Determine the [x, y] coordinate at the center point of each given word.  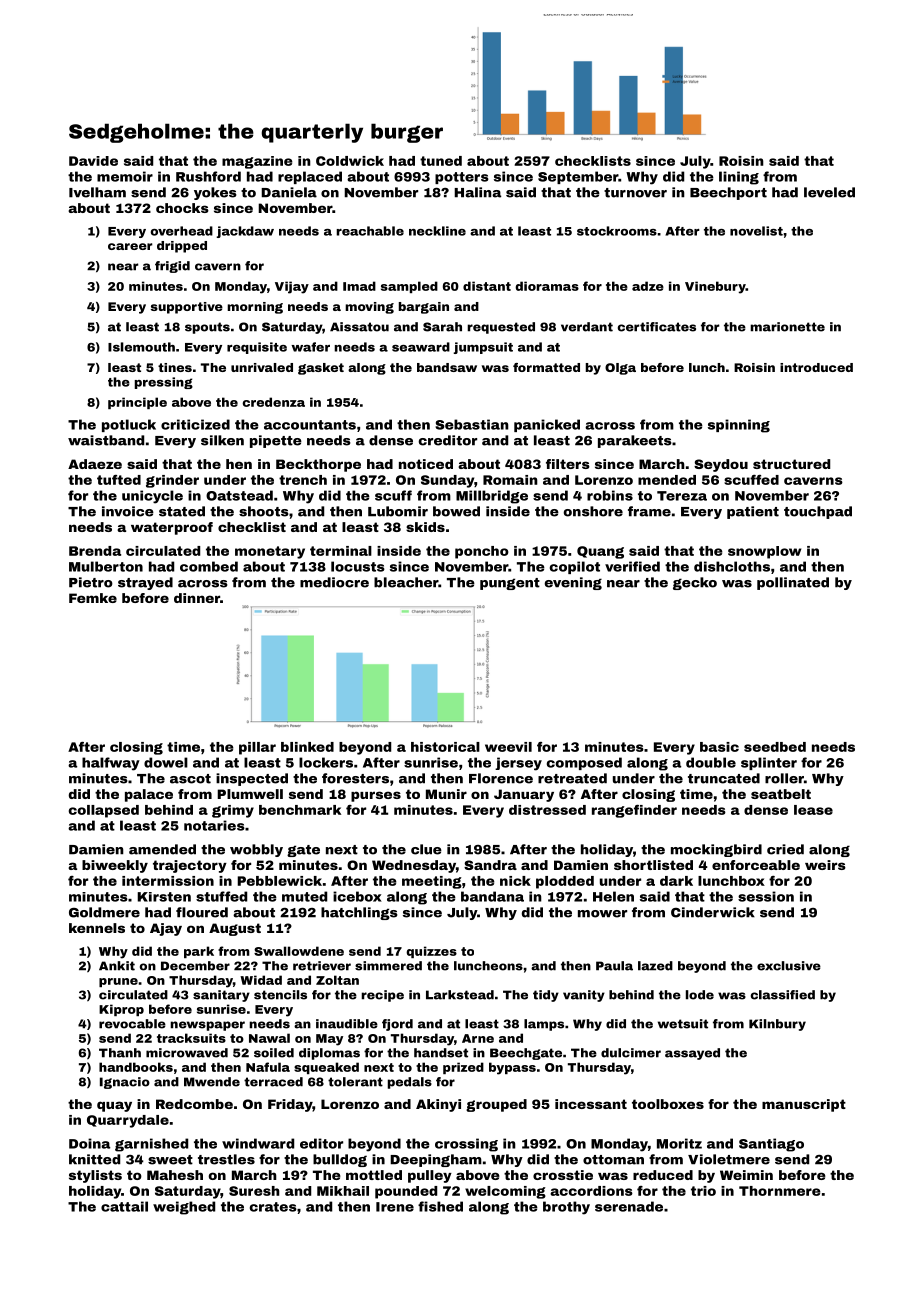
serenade [629, 1206]
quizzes [431, 952]
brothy [566, 1208]
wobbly [256, 850]
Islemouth [141, 347]
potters [462, 178]
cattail [124, 1206]
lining [739, 178]
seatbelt [781, 794]
